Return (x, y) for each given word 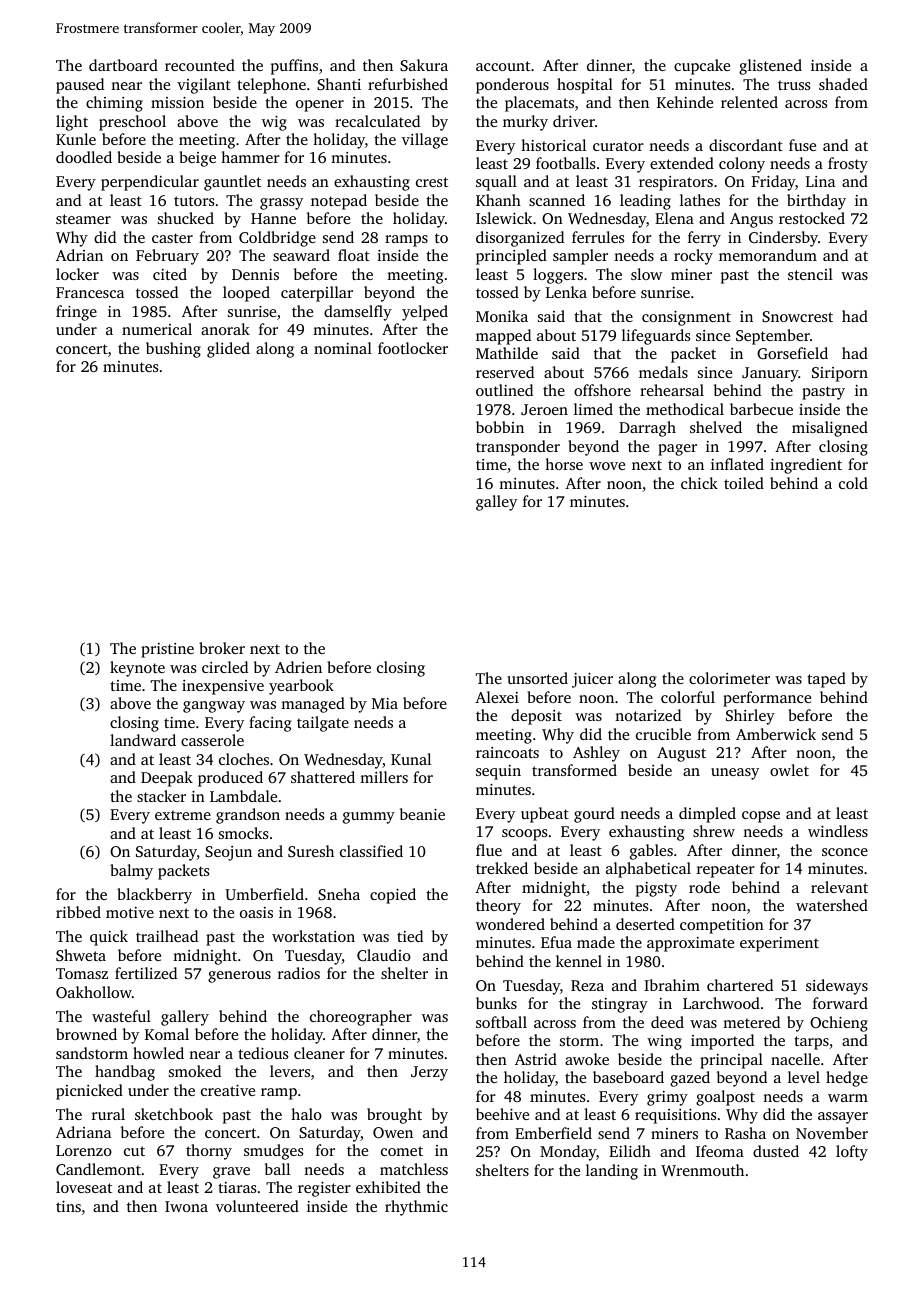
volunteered (257, 1206)
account (503, 66)
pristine (167, 650)
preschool (132, 123)
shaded (843, 84)
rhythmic (416, 1208)
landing (612, 1172)
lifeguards (656, 337)
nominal (343, 348)
